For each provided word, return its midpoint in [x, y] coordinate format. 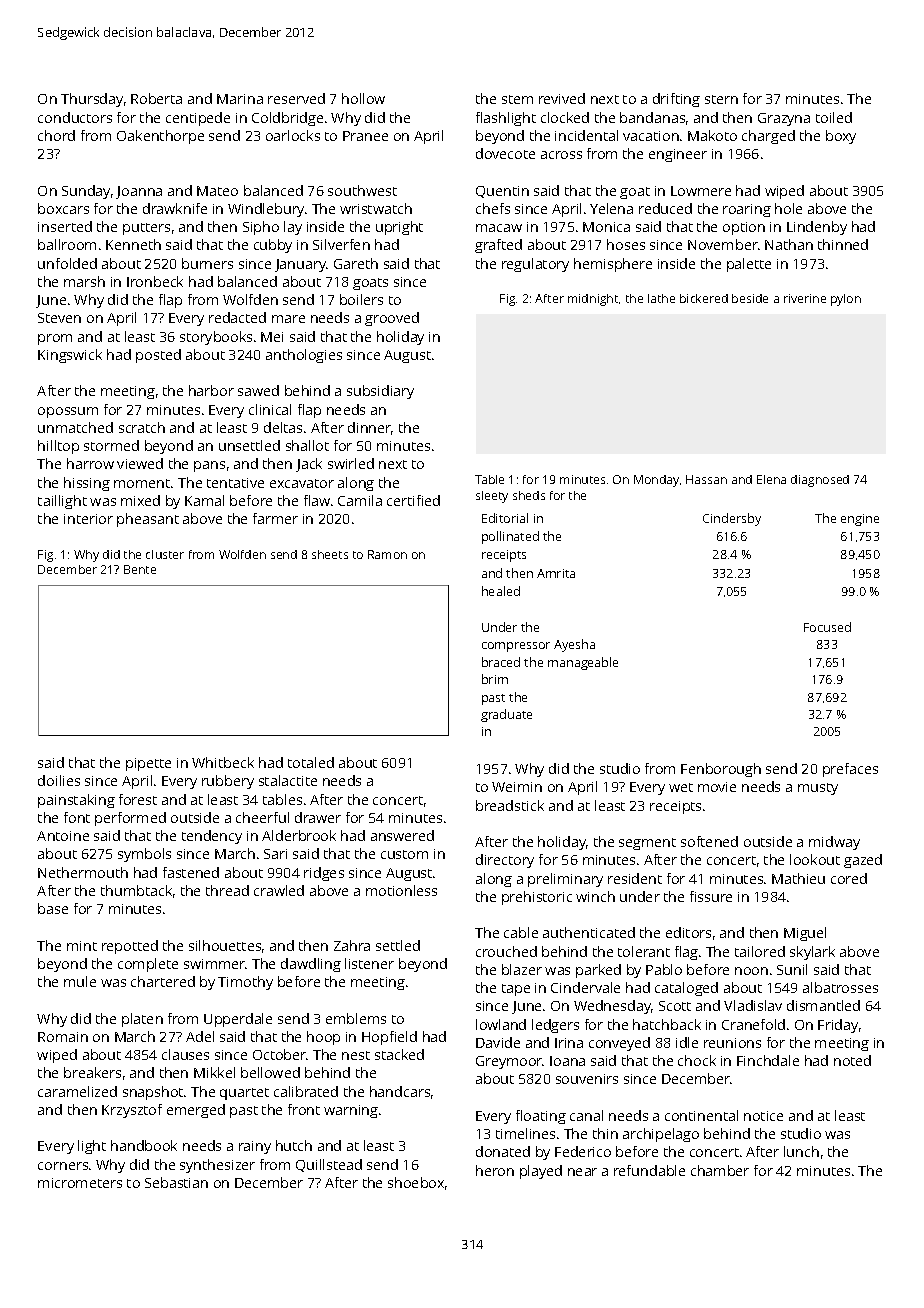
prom [55, 339]
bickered [704, 298]
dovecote [505, 153]
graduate [506, 715]
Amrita [556, 573]
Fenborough [721, 770]
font [77, 817]
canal [586, 1115]
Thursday [92, 100]
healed [501, 591]
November [723, 244]
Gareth [356, 263]
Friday [838, 1026]
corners [63, 1166]
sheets [330, 554]
